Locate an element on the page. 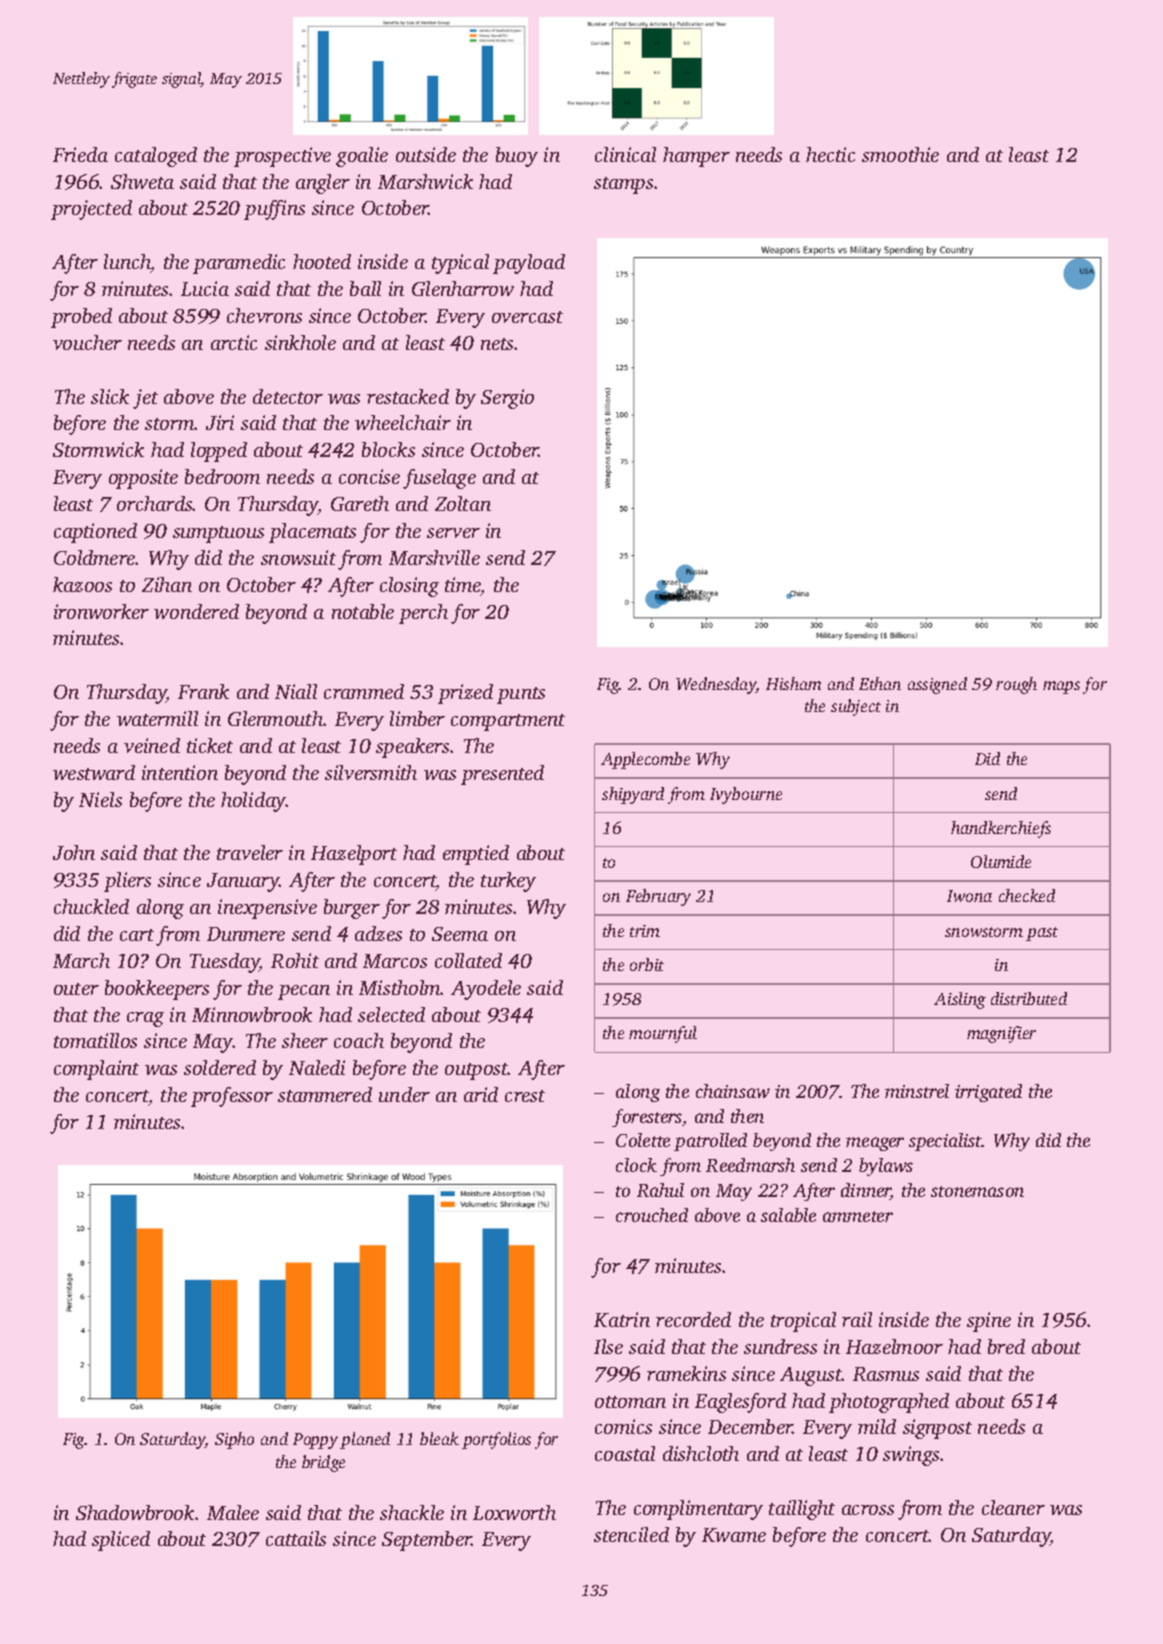  complaint is located at coordinates (96, 1070).
